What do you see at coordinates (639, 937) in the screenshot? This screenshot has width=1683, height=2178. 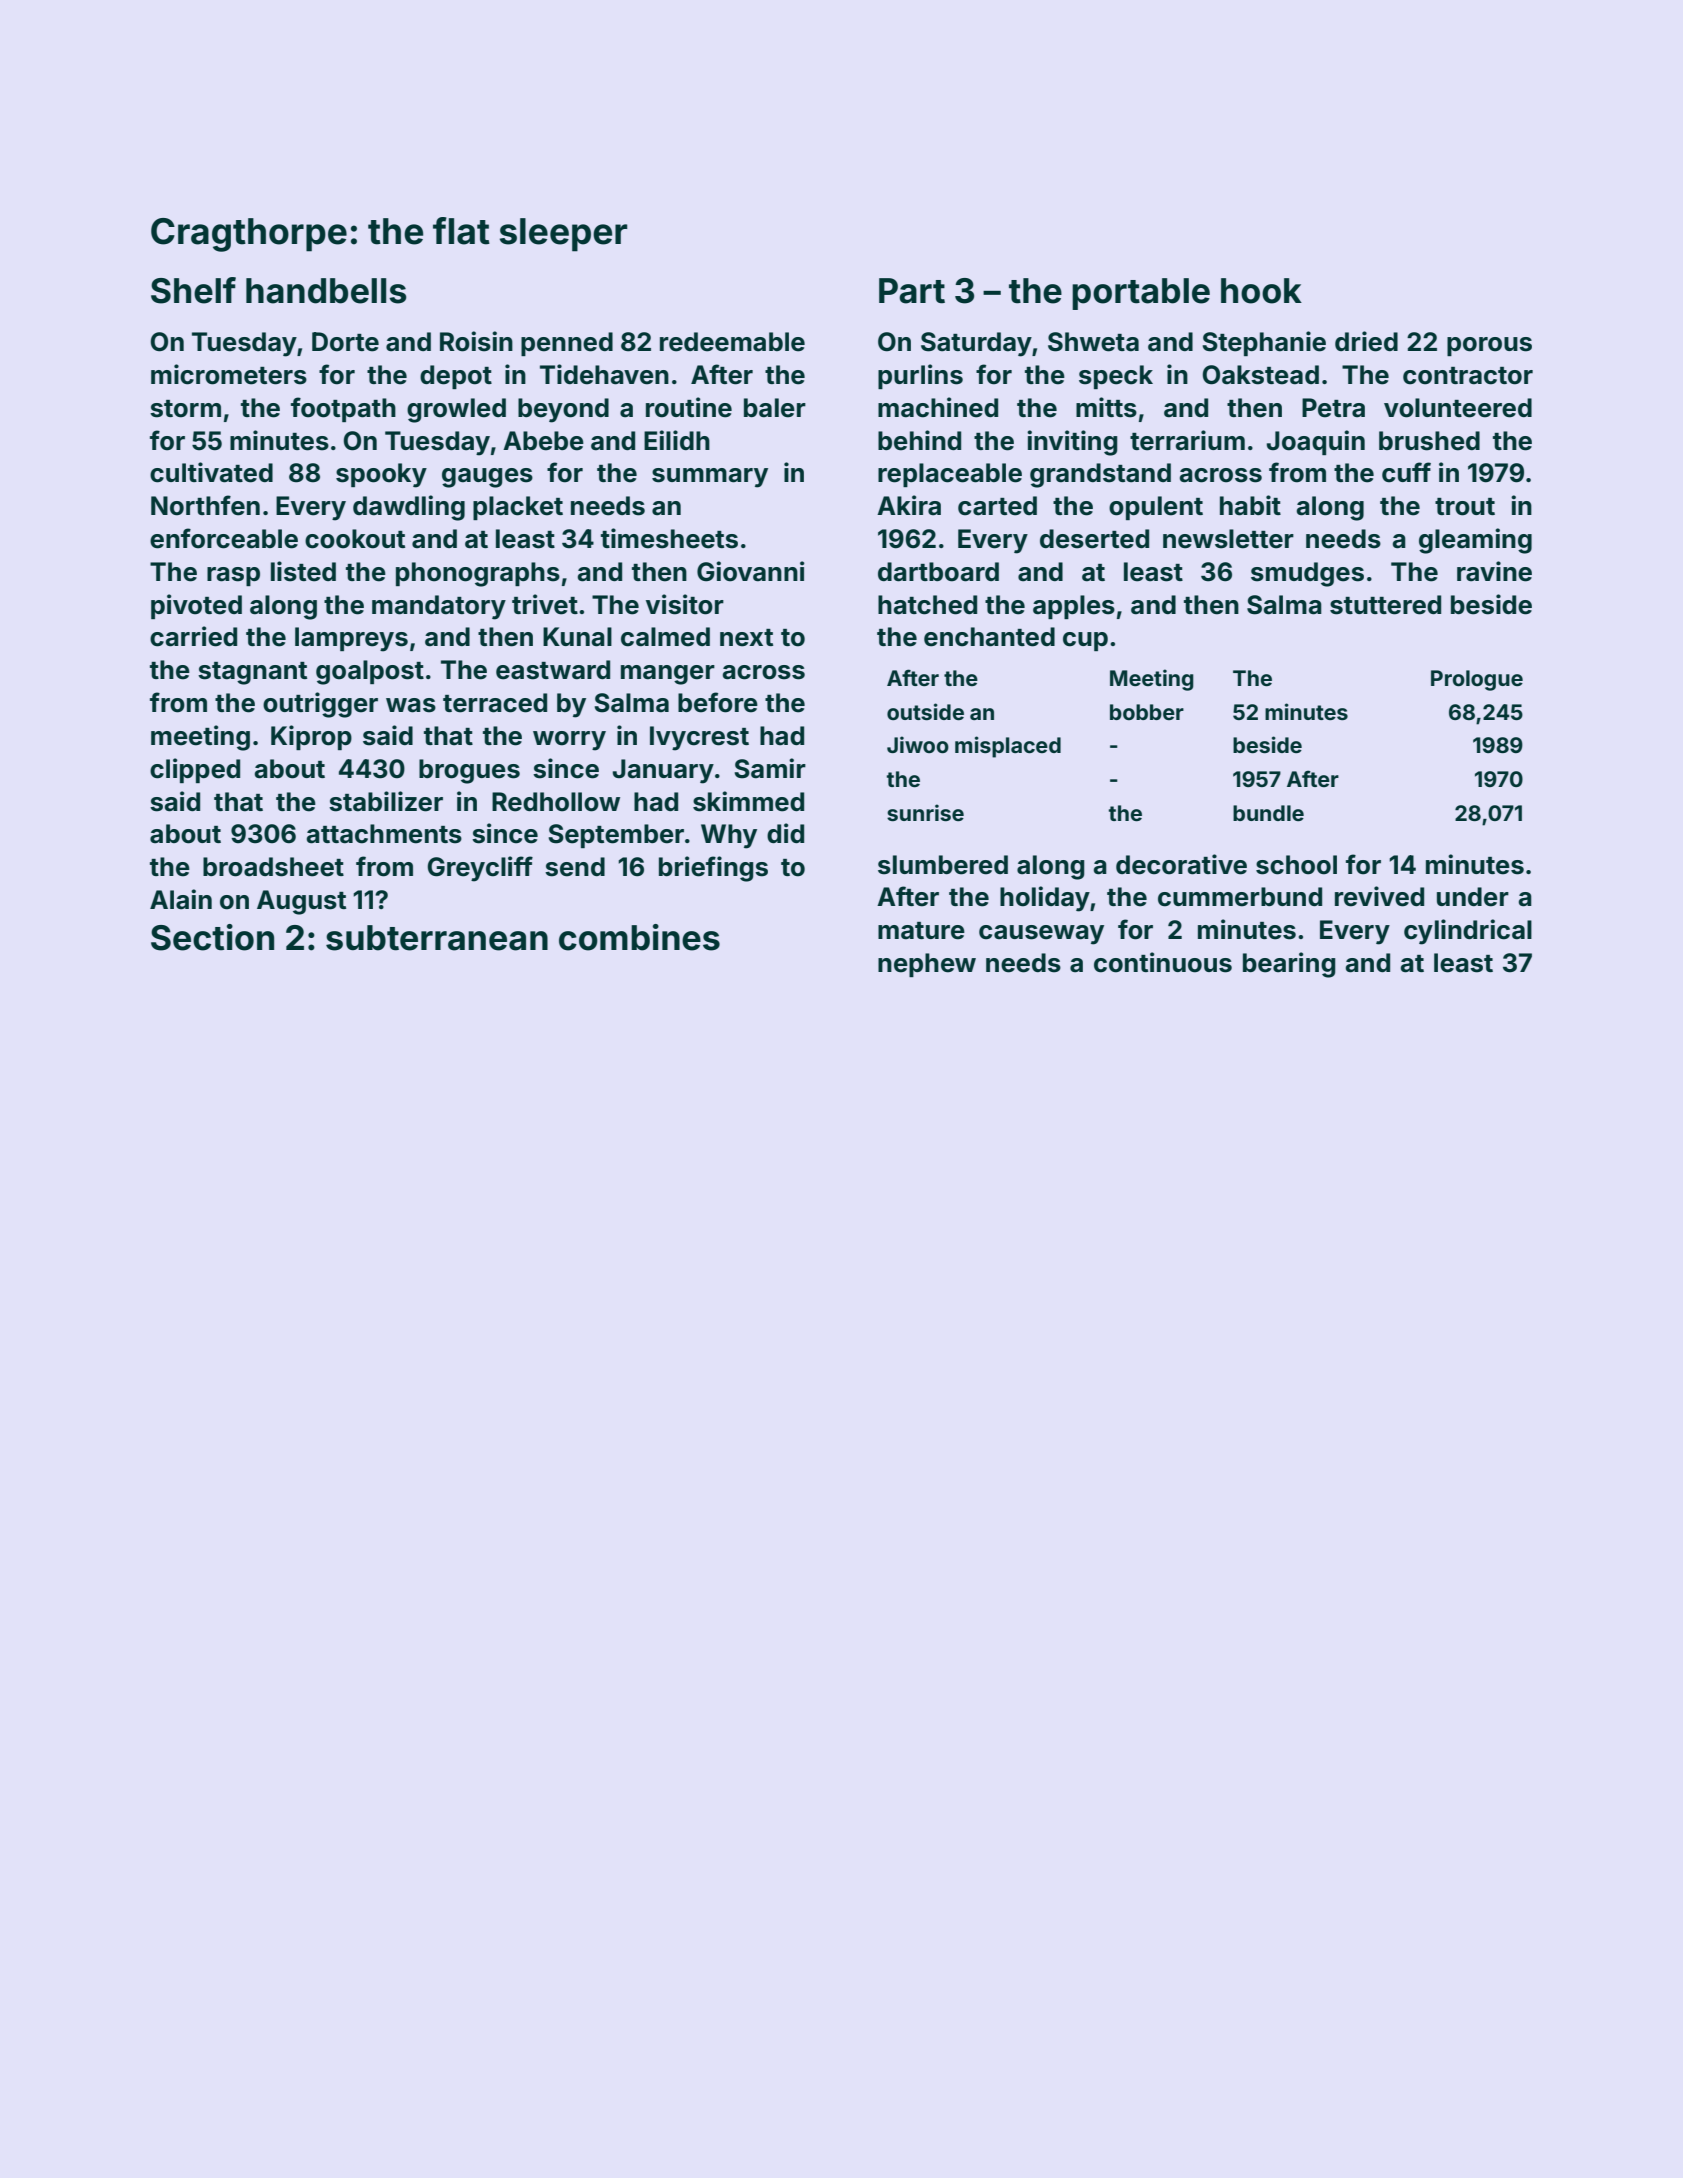 I see `combines` at bounding box center [639, 937].
